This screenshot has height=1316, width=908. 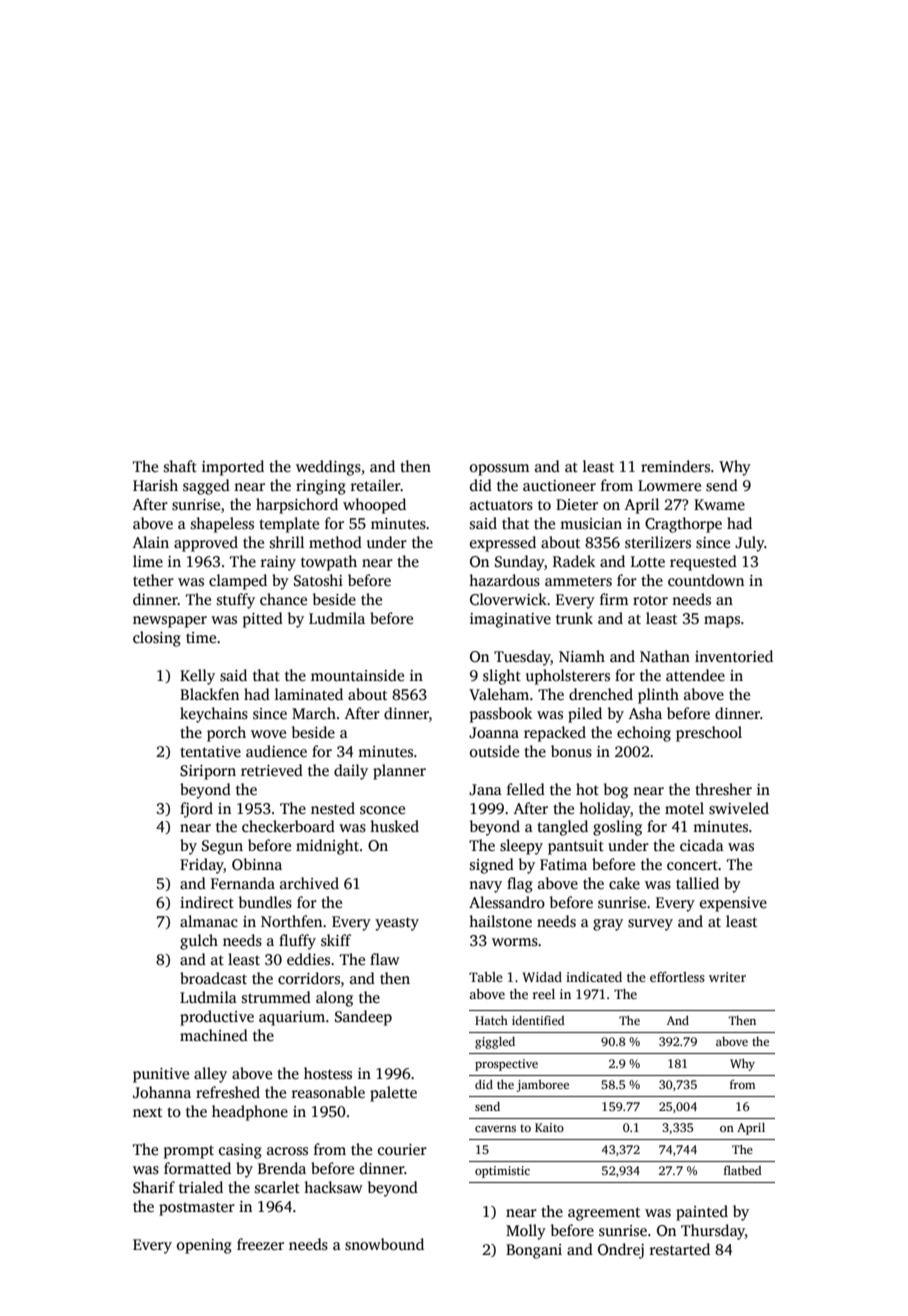 What do you see at coordinates (153, 580) in the screenshot?
I see `tether` at bounding box center [153, 580].
